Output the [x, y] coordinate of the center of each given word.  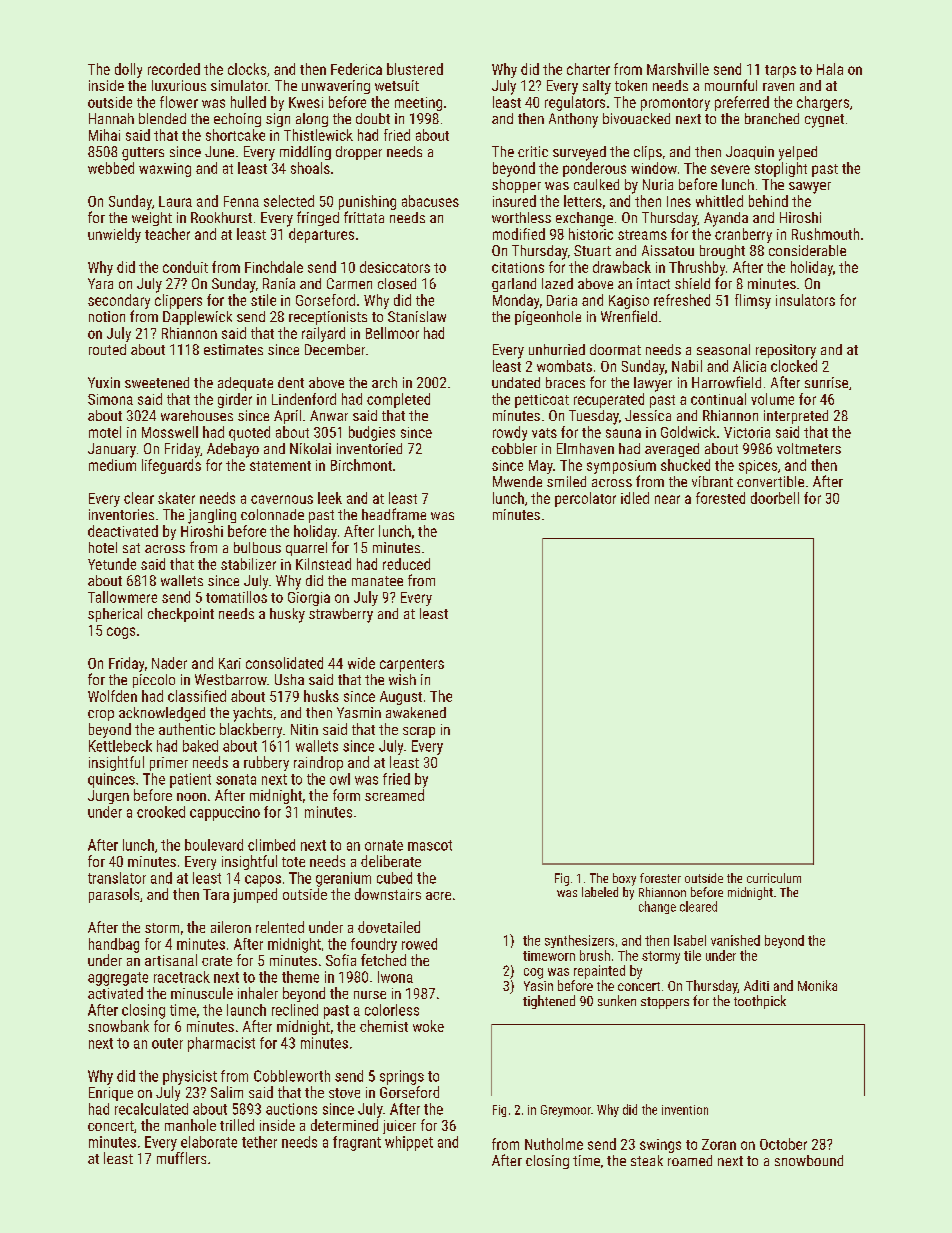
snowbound [809, 1160]
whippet [409, 1143]
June [219, 151]
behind [768, 201]
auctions [291, 1109]
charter [588, 69]
